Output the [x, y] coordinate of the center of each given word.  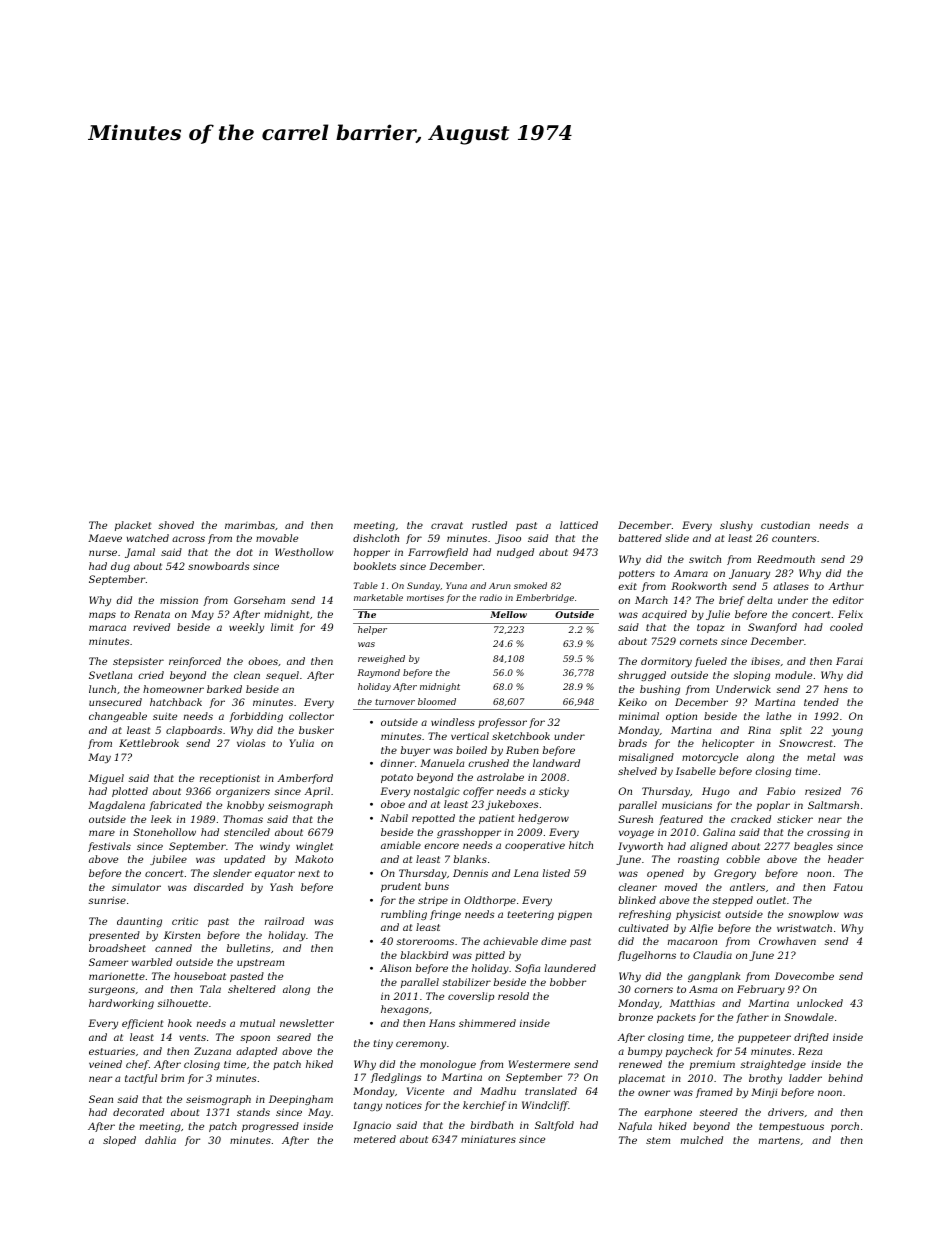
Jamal [140, 553]
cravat [447, 525]
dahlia [160, 1140]
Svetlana [110, 675]
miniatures [488, 1139]
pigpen [575, 915]
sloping [751, 676]
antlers [747, 887]
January [749, 574]
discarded [219, 887]
